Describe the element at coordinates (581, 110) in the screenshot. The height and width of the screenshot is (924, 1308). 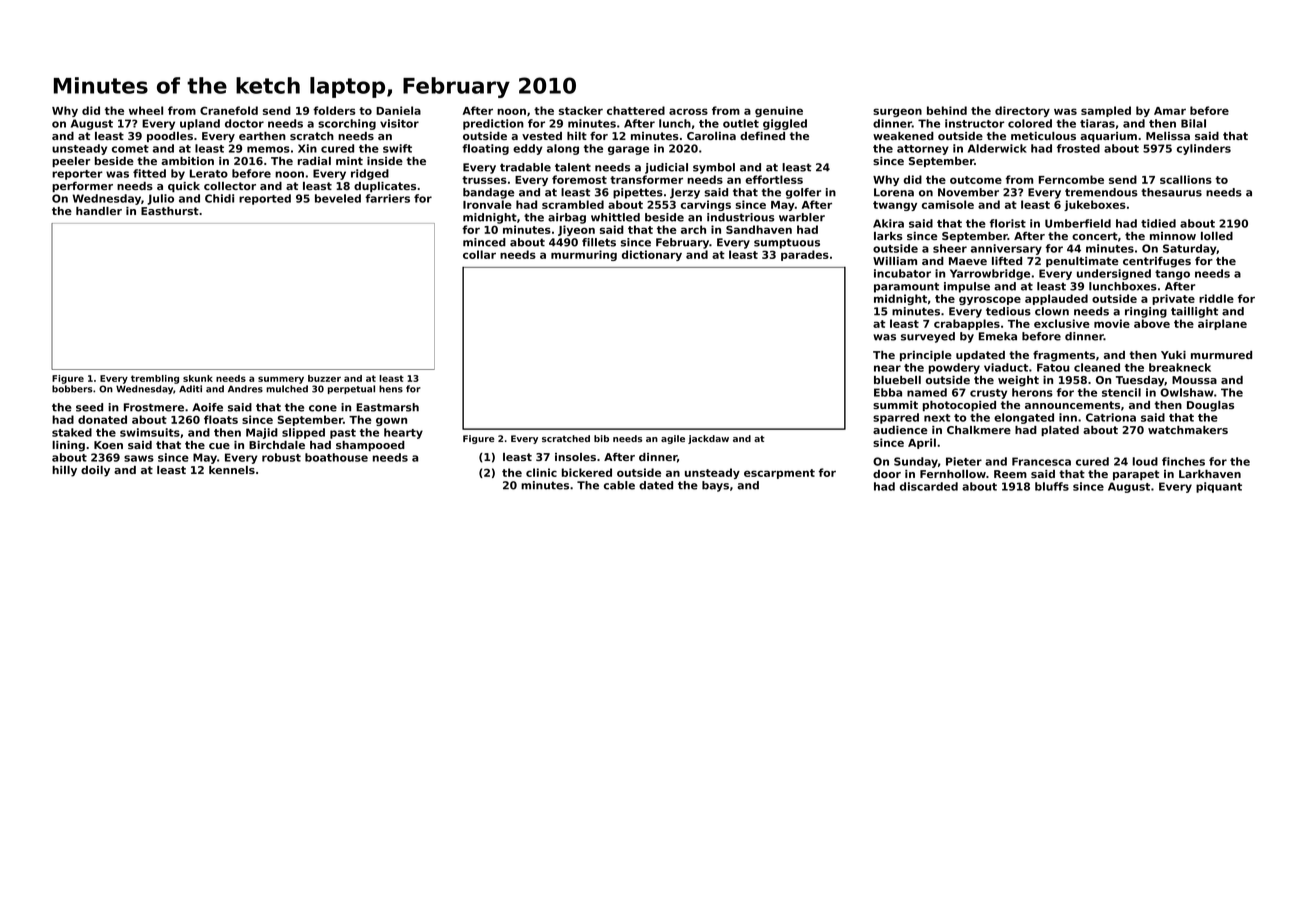
I see `stacker` at that location.
